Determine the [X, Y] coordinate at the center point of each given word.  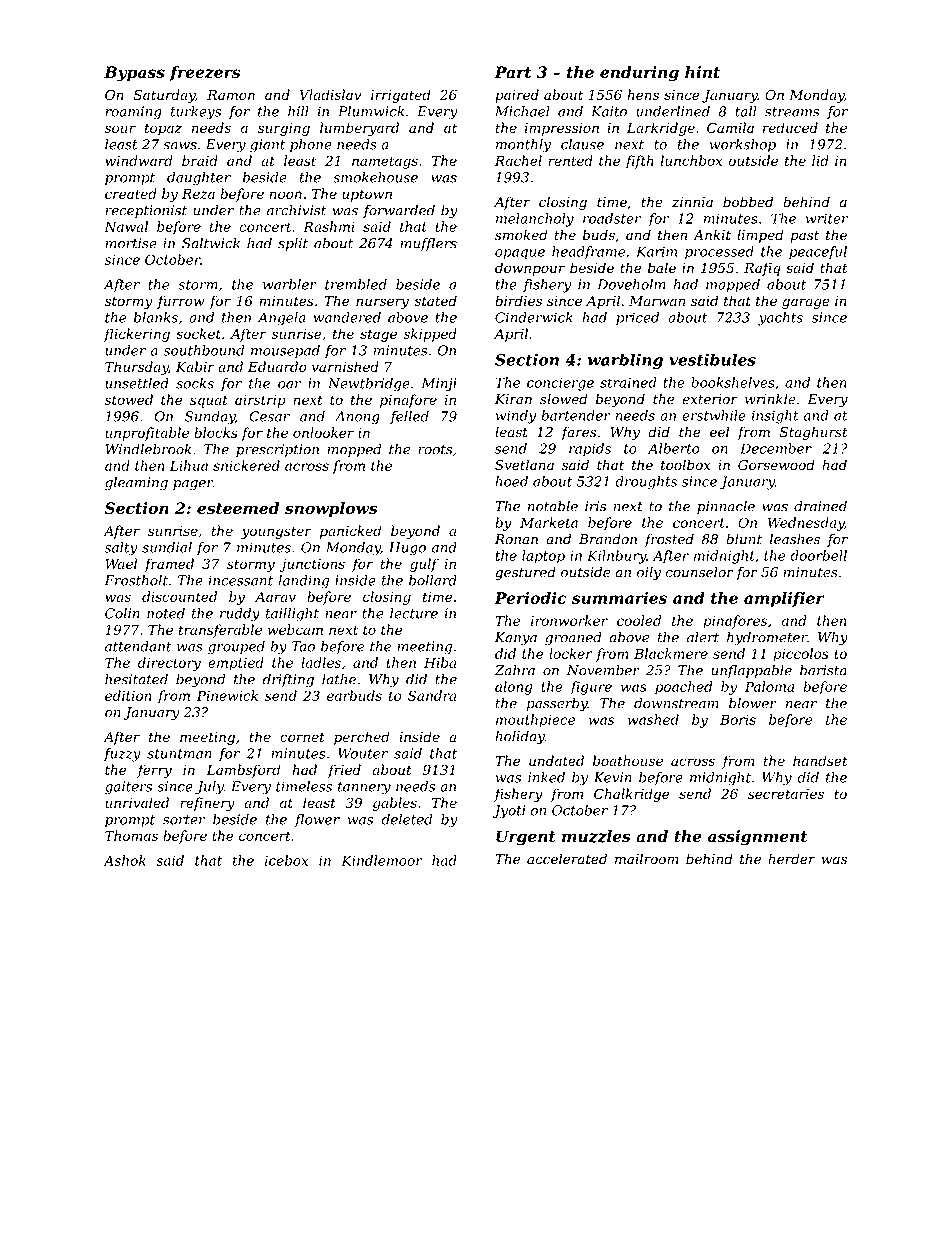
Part [512, 72]
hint [702, 72]
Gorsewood [776, 465]
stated [435, 300]
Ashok [125, 860]
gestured [525, 573]
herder [791, 859]
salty [121, 549]
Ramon [231, 95]
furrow [180, 302]
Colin [122, 613]
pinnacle [726, 507]
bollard [433, 580]
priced [637, 318]
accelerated [567, 859]
